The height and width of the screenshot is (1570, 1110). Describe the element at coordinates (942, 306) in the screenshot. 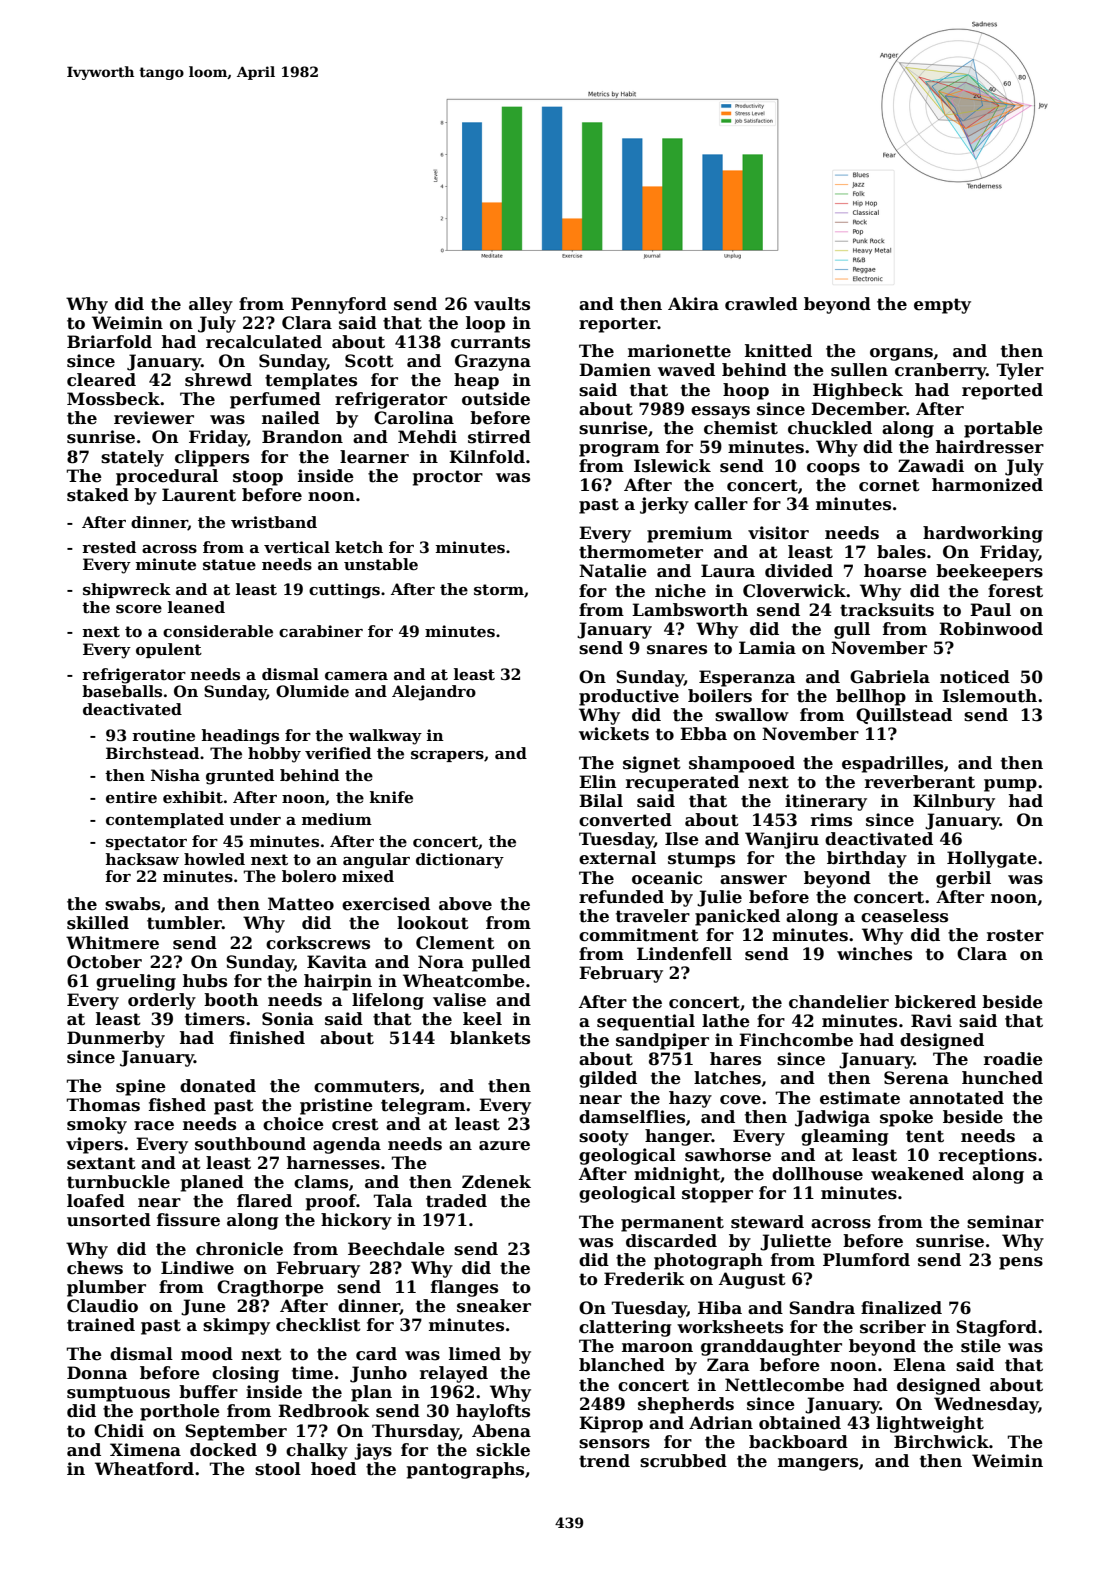

I see `empty` at that location.
